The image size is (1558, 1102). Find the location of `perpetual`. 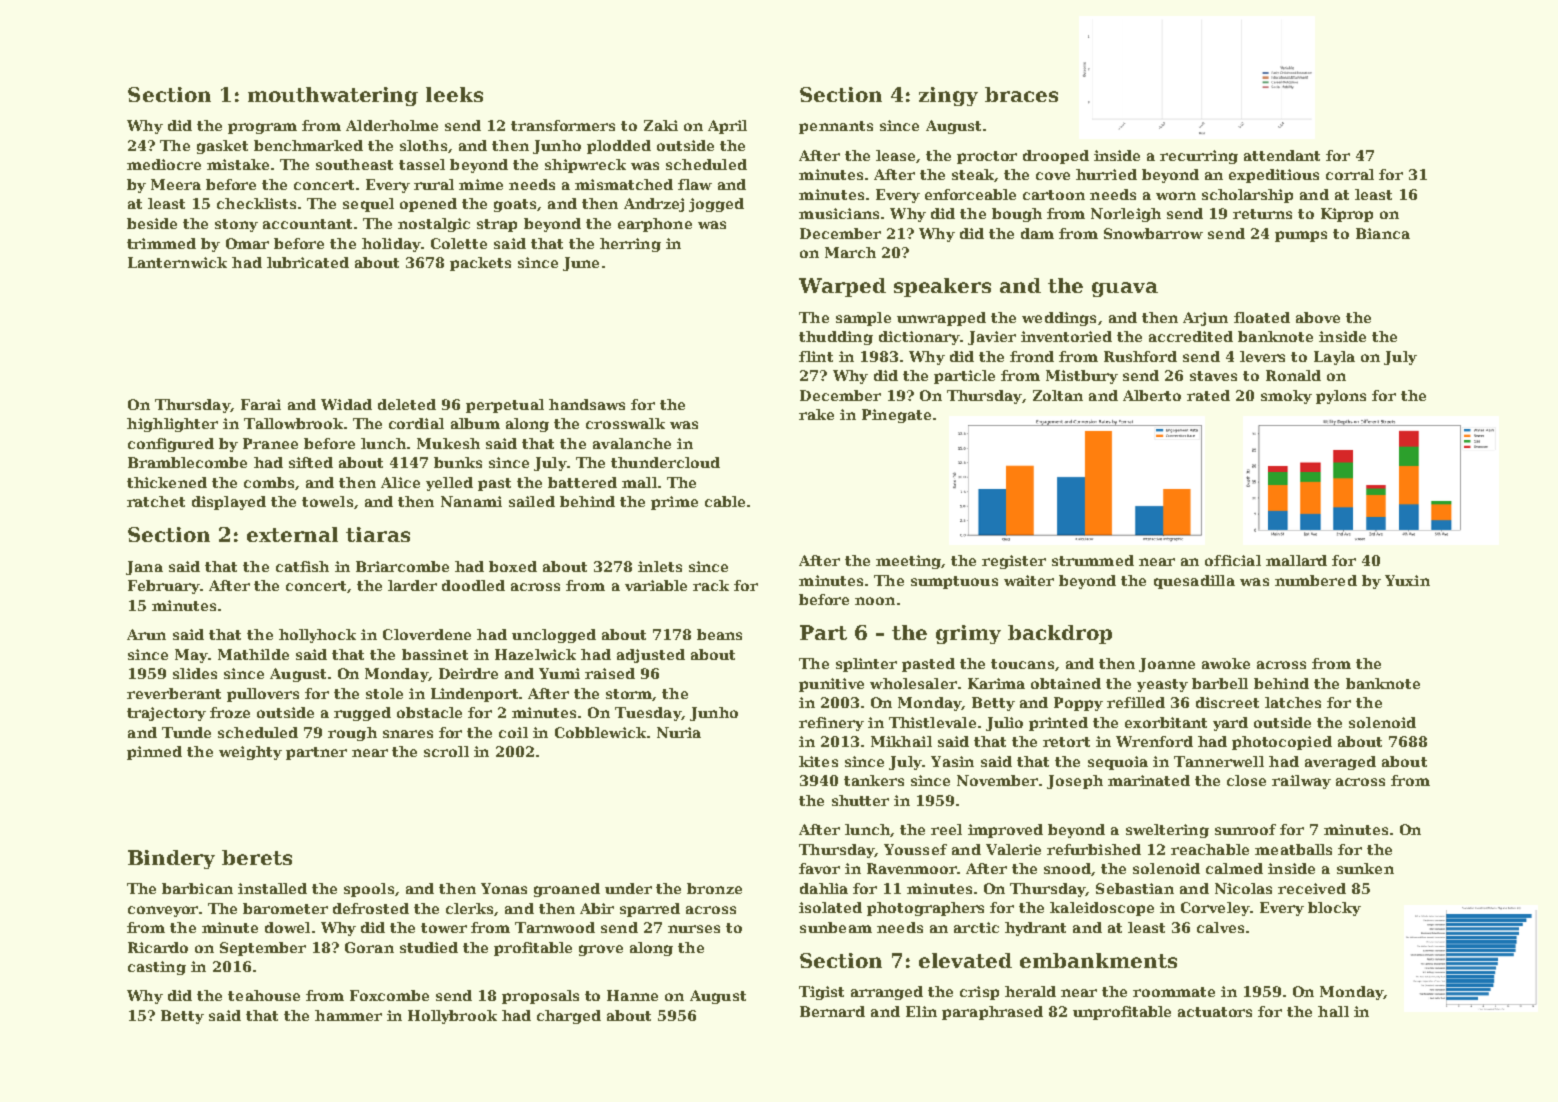

perpetual is located at coordinates (505, 406).
